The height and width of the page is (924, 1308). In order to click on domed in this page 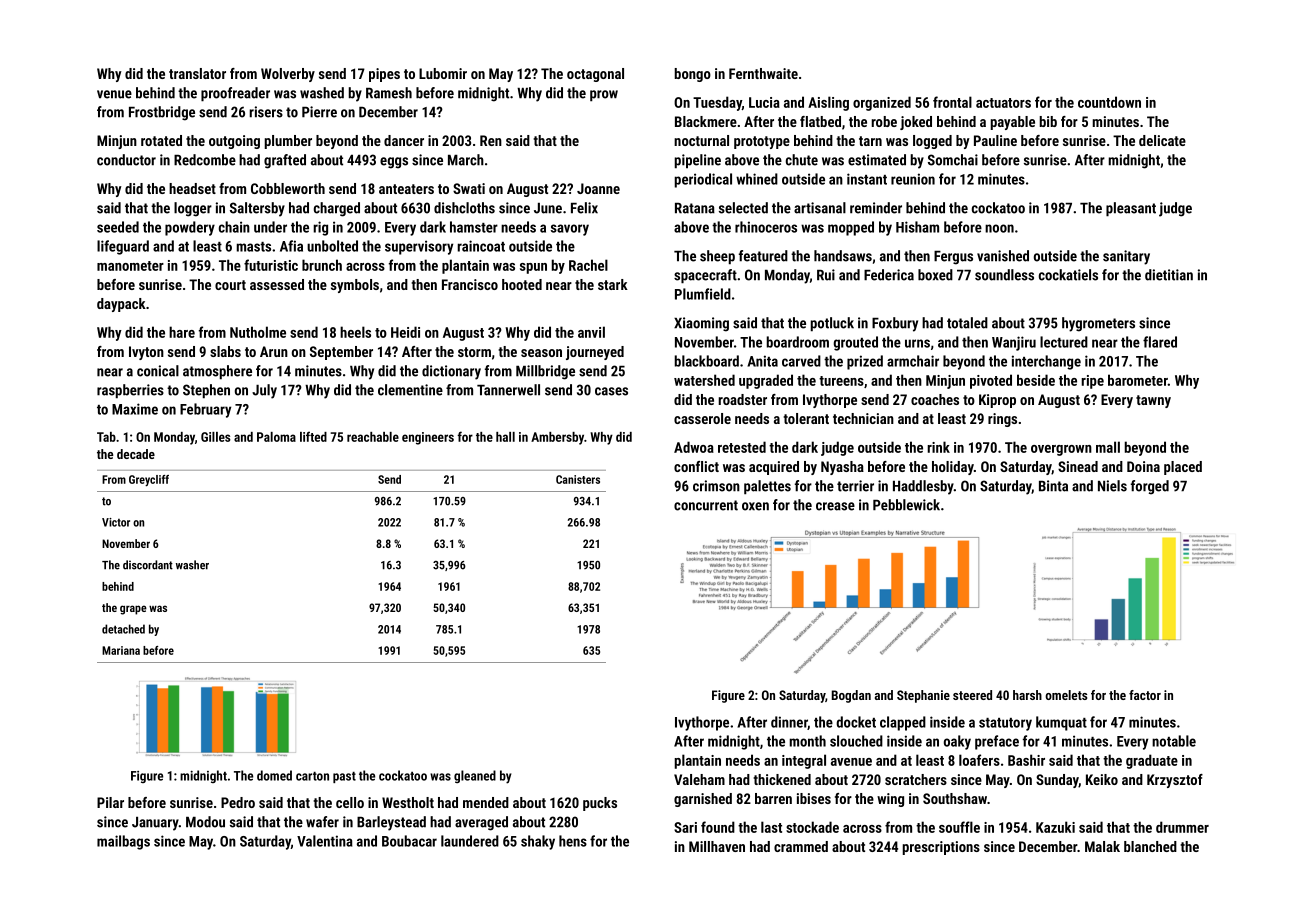, I will do `click(274, 775)`.
